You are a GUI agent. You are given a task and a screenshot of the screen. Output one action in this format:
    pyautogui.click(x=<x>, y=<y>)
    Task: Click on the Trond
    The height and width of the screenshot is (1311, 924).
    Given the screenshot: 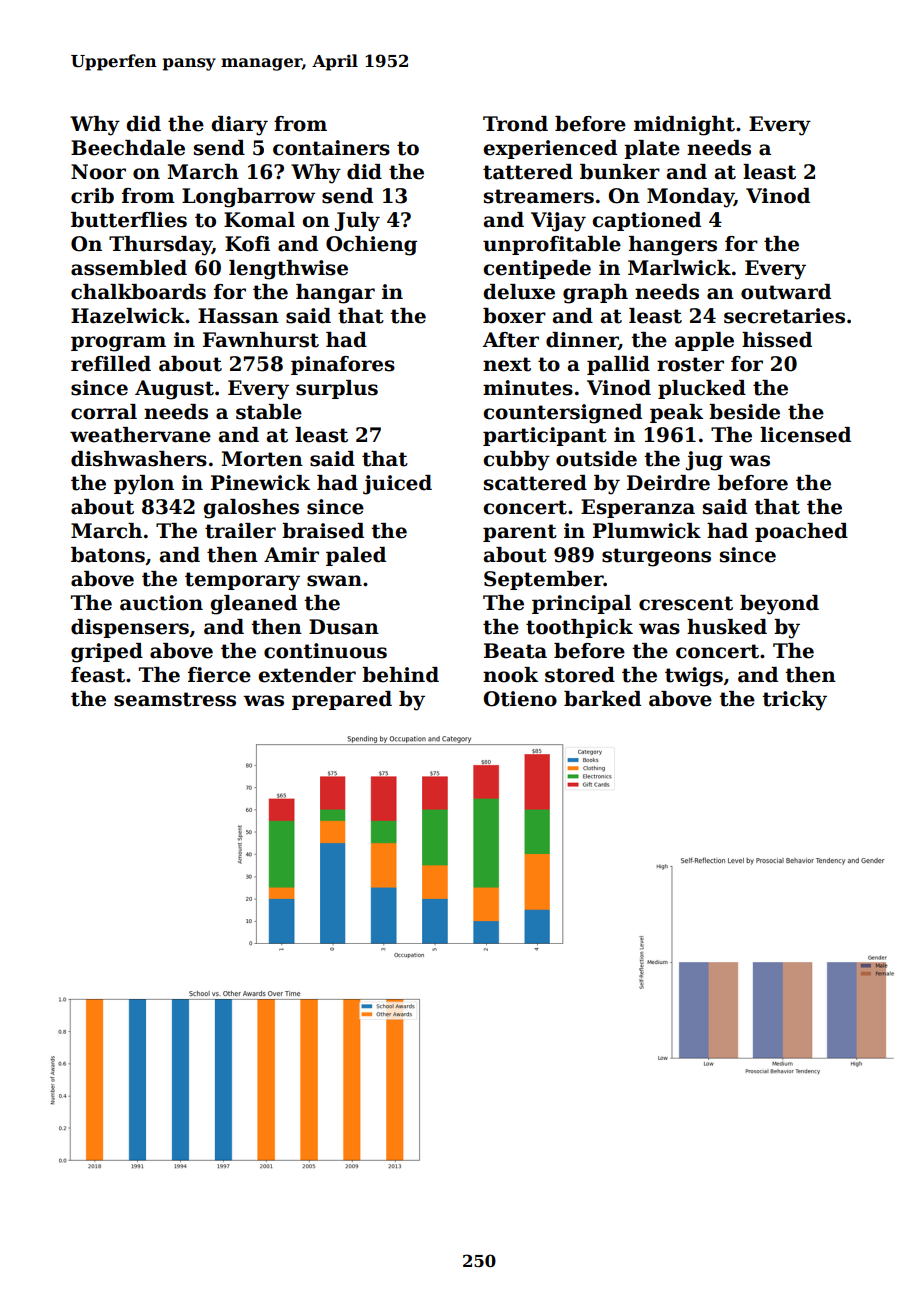 What is the action you would take?
    pyautogui.click(x=515, y=124)
